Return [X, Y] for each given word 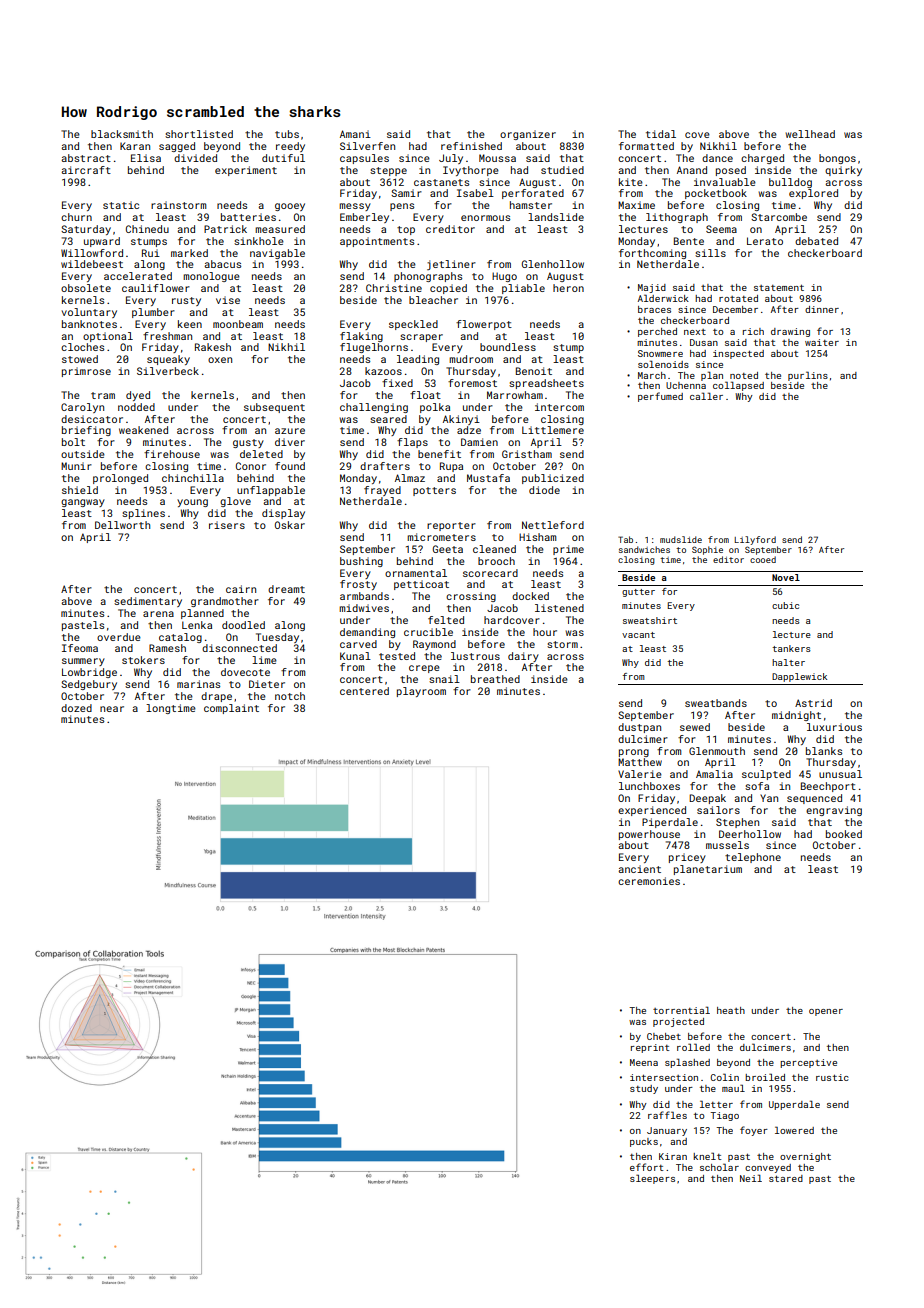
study [644, 1089]
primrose [86, 372]
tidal [661, 134]
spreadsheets [546, 384]
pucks [644, 1142]
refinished [471, 146]
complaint [231, 709]
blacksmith [122, 134]
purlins [808, 376]
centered [364, 691]
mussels [727, 845]
